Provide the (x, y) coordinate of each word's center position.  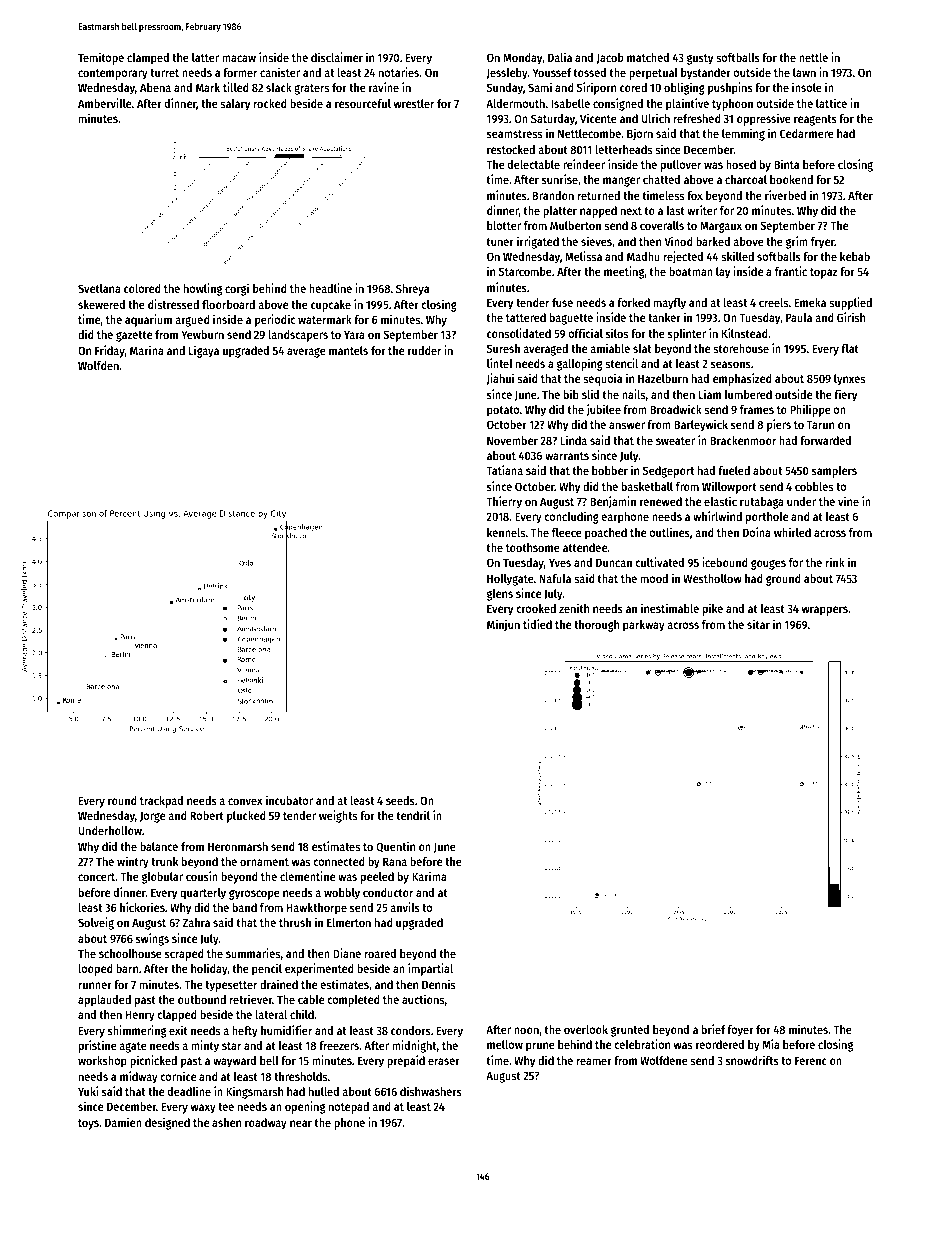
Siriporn (596, 88)
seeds (400, 800)
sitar (758, 624)
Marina (147, 350)
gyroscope (254, 895)
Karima (429, 876)
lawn (804, 72)
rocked (270, 103)
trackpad (161, 802)
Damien (123, 1122)
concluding (571, 517)
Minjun (503, 625)
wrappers (825, 611)
